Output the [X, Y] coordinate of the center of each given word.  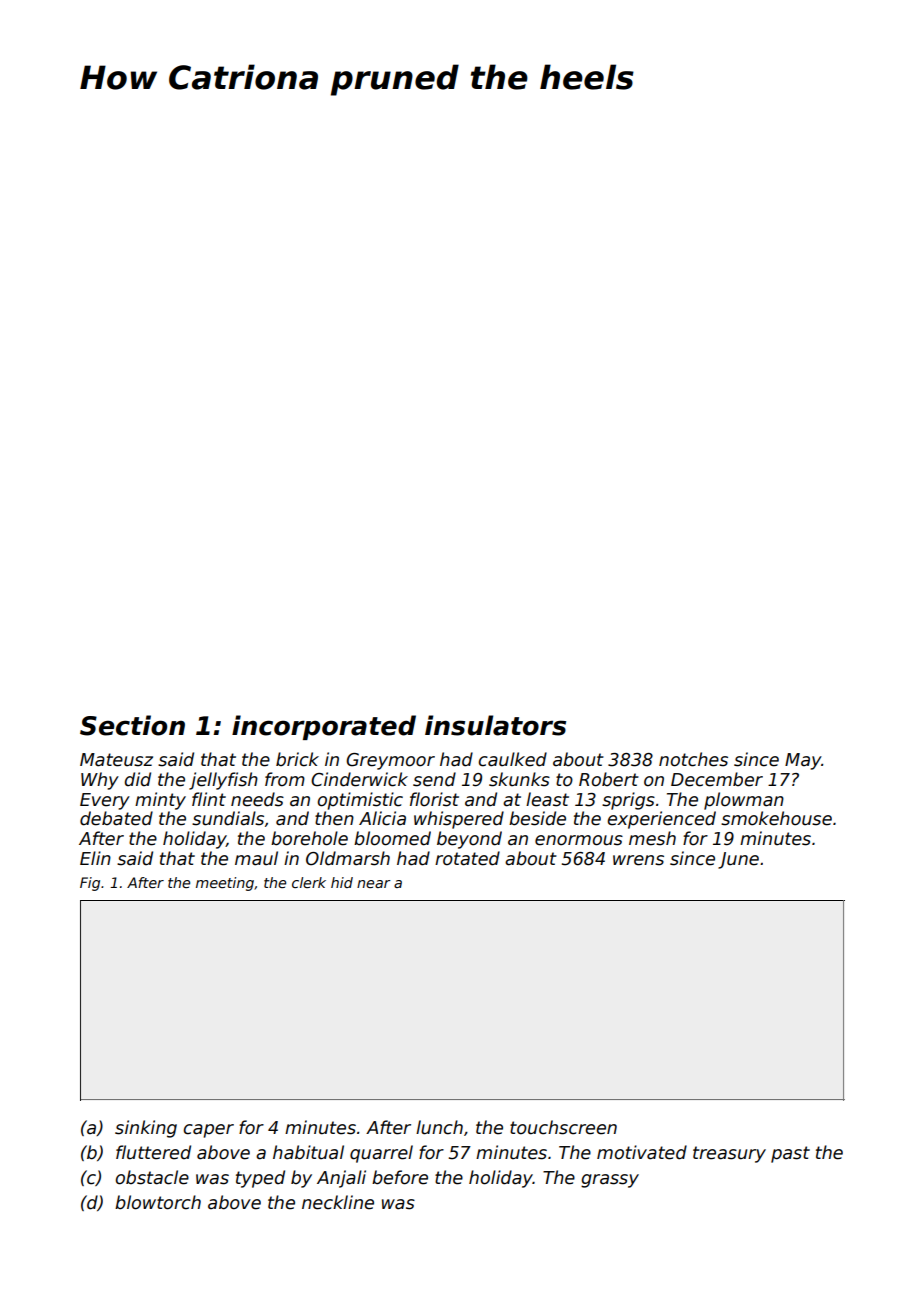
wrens [638, 860]
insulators [495, 725]
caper [208, 1131]
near [374, 884]
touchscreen [563, 1127]
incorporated [324, 727]
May [803, 761]
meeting [225, 884]
